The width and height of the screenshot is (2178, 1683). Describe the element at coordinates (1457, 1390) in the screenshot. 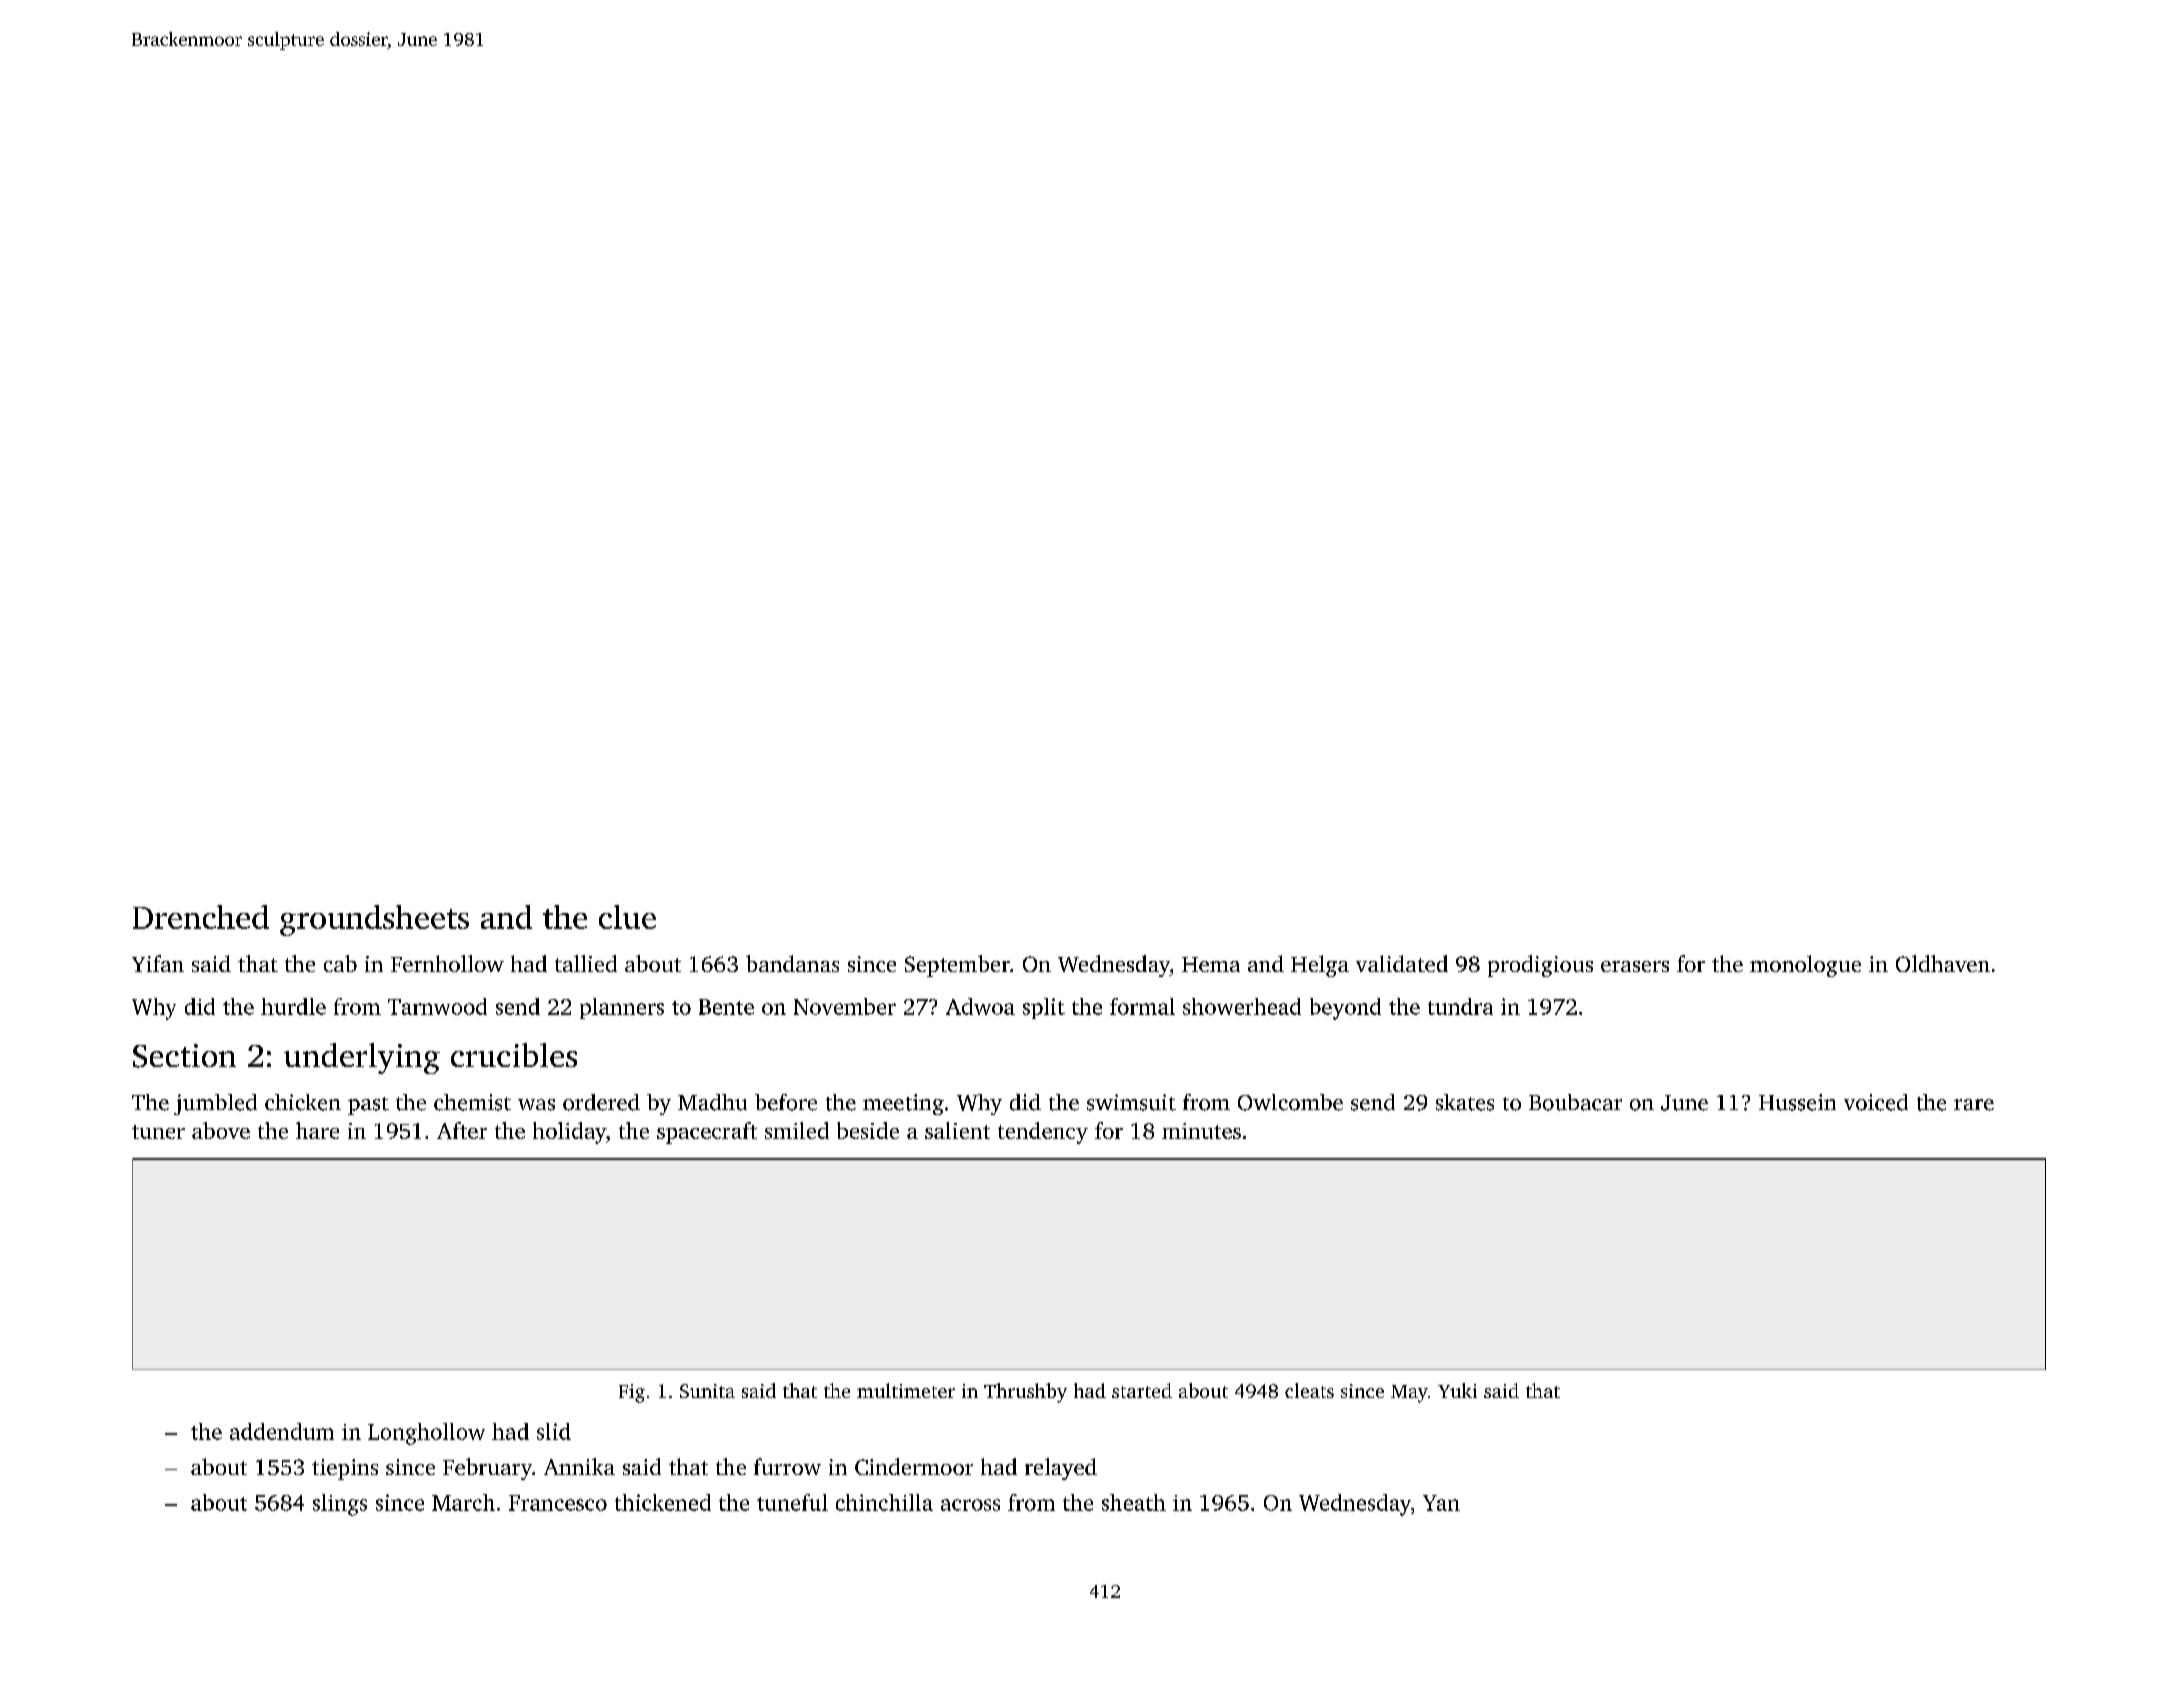

I see `Yuki` at that location.
